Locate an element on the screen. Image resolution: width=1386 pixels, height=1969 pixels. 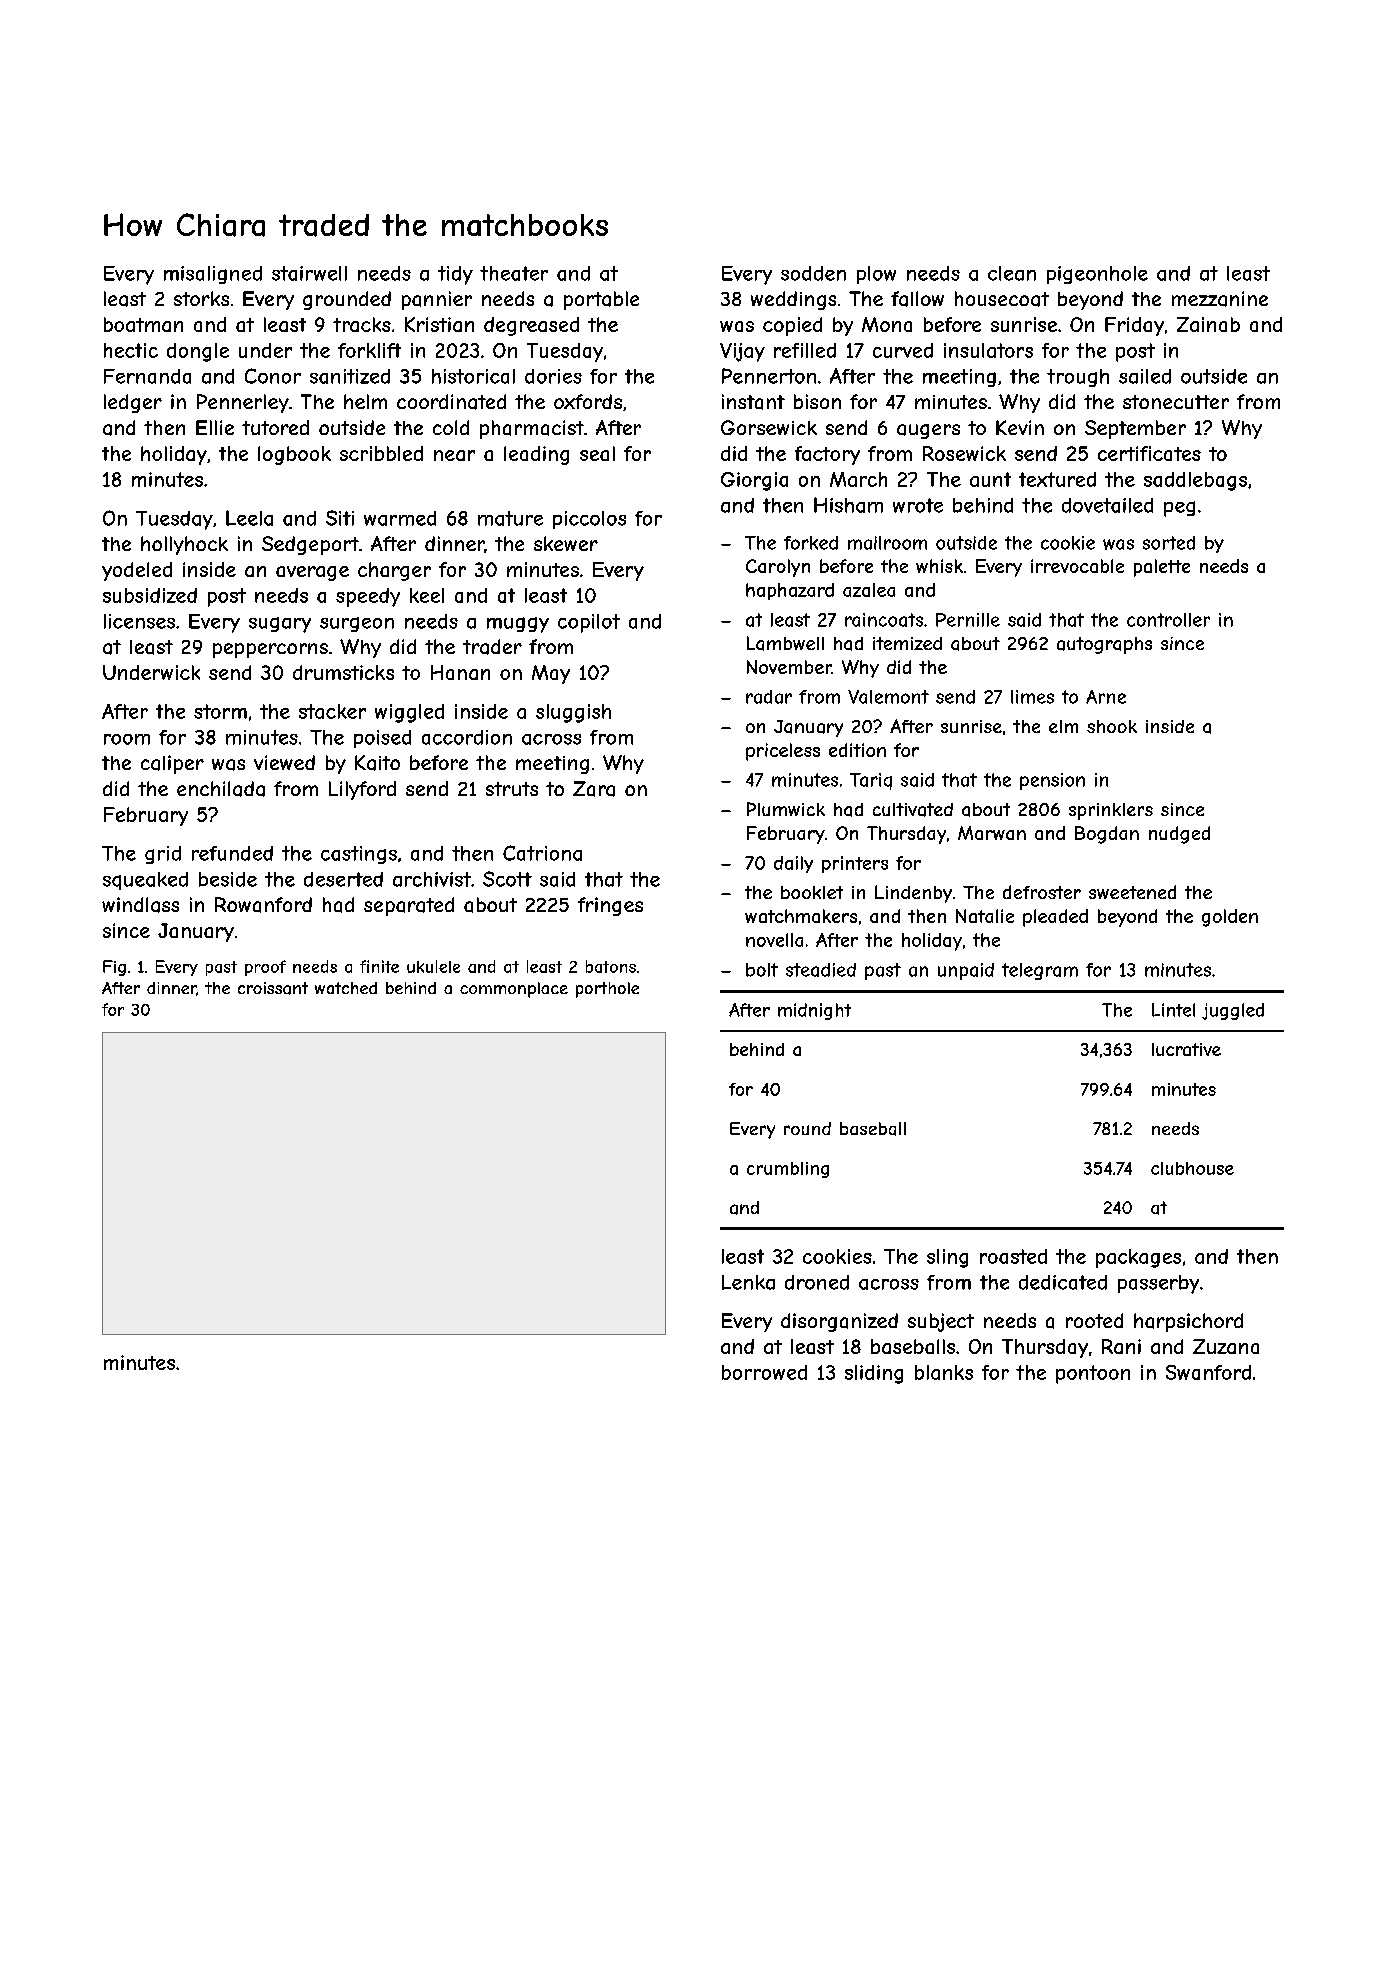
tracks is located at coordinates (362, 324).
